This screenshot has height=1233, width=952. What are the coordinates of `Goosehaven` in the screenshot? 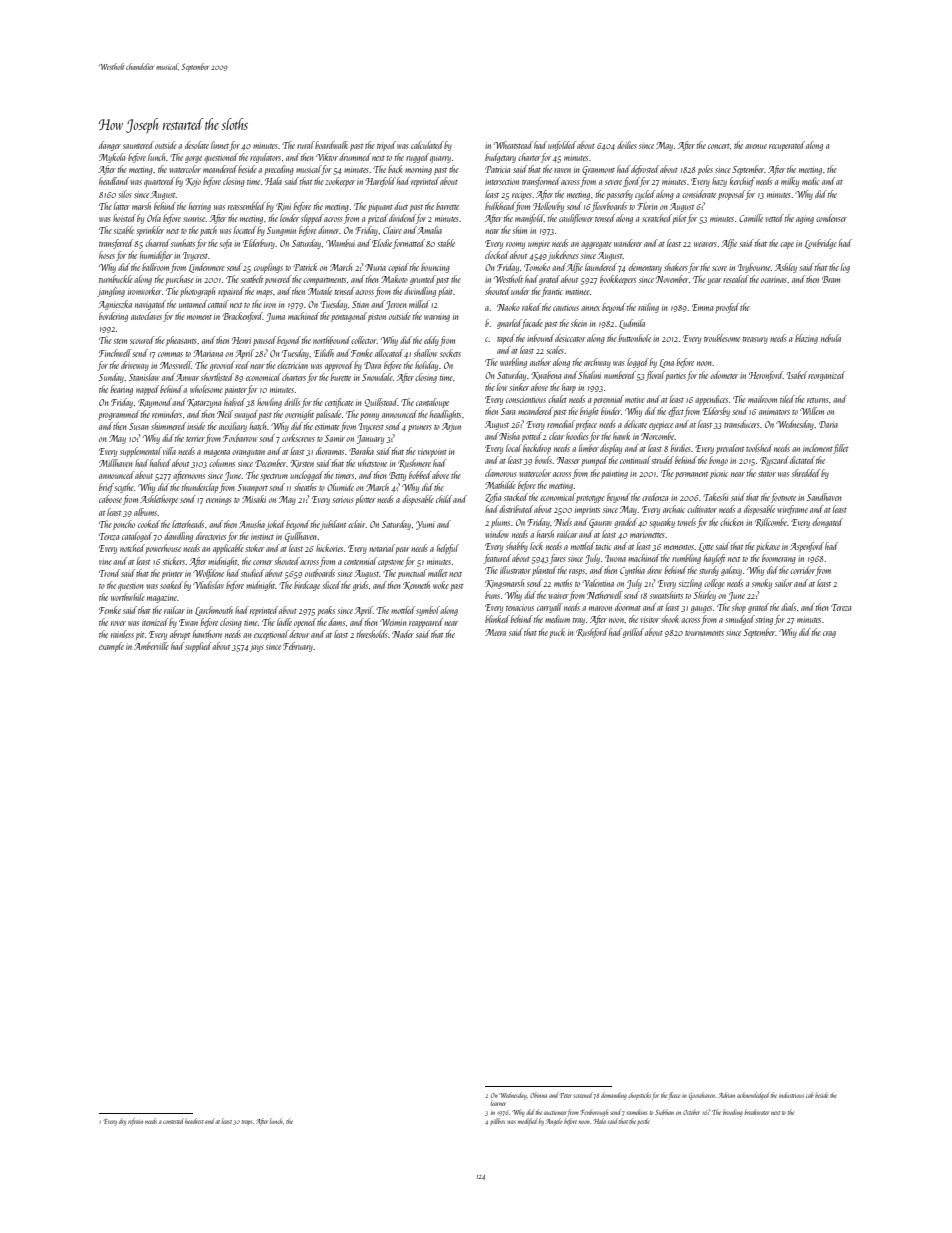 It's located at (702, 1096).
